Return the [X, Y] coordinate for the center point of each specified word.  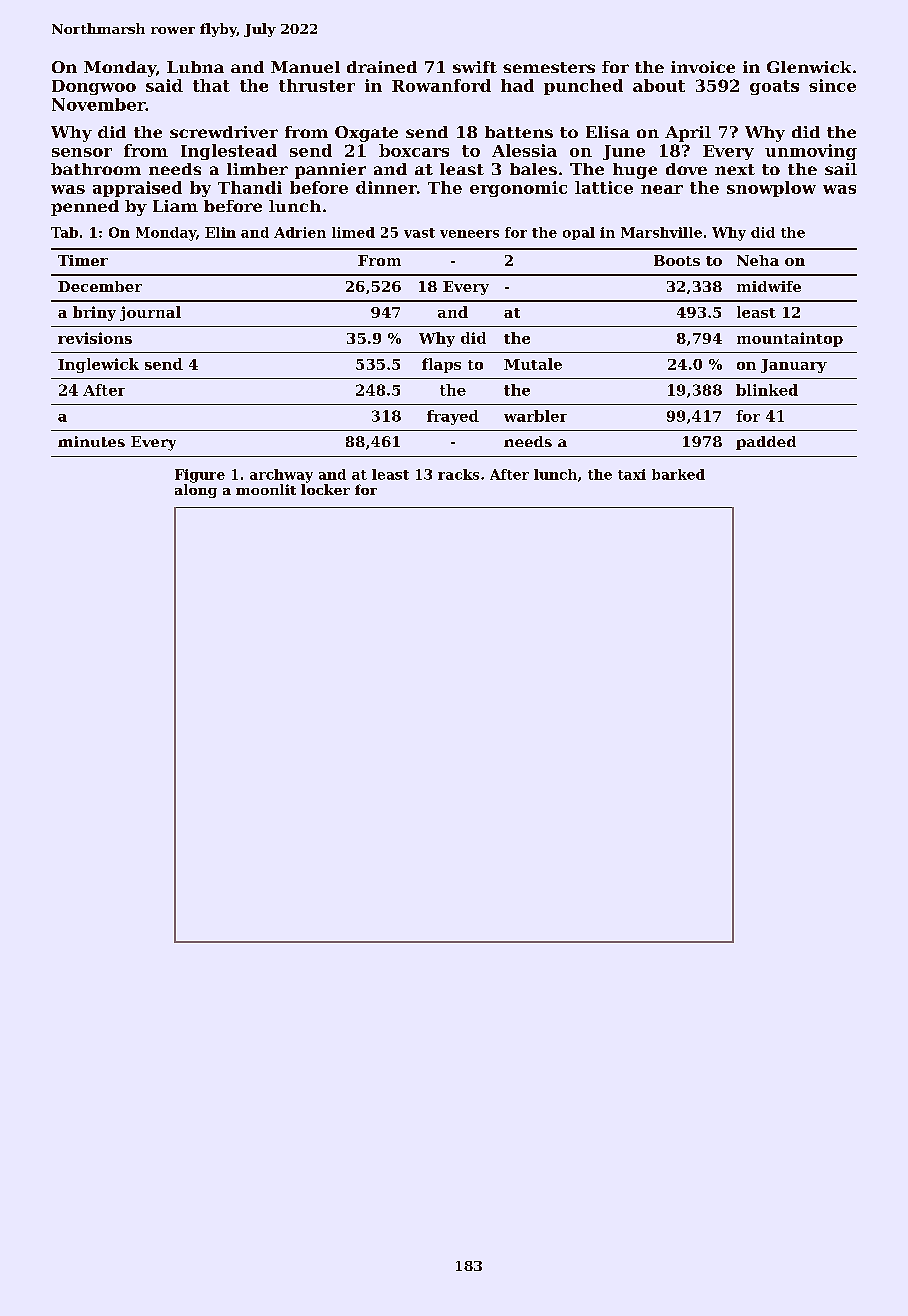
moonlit [266, 489]
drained [382, 67]
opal [579, 233]
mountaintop [790, 339]
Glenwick [809, 67]
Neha [758, 260]
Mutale [533, 364]
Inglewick [98, 365]
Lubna [195, 67]
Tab [64, 232]
